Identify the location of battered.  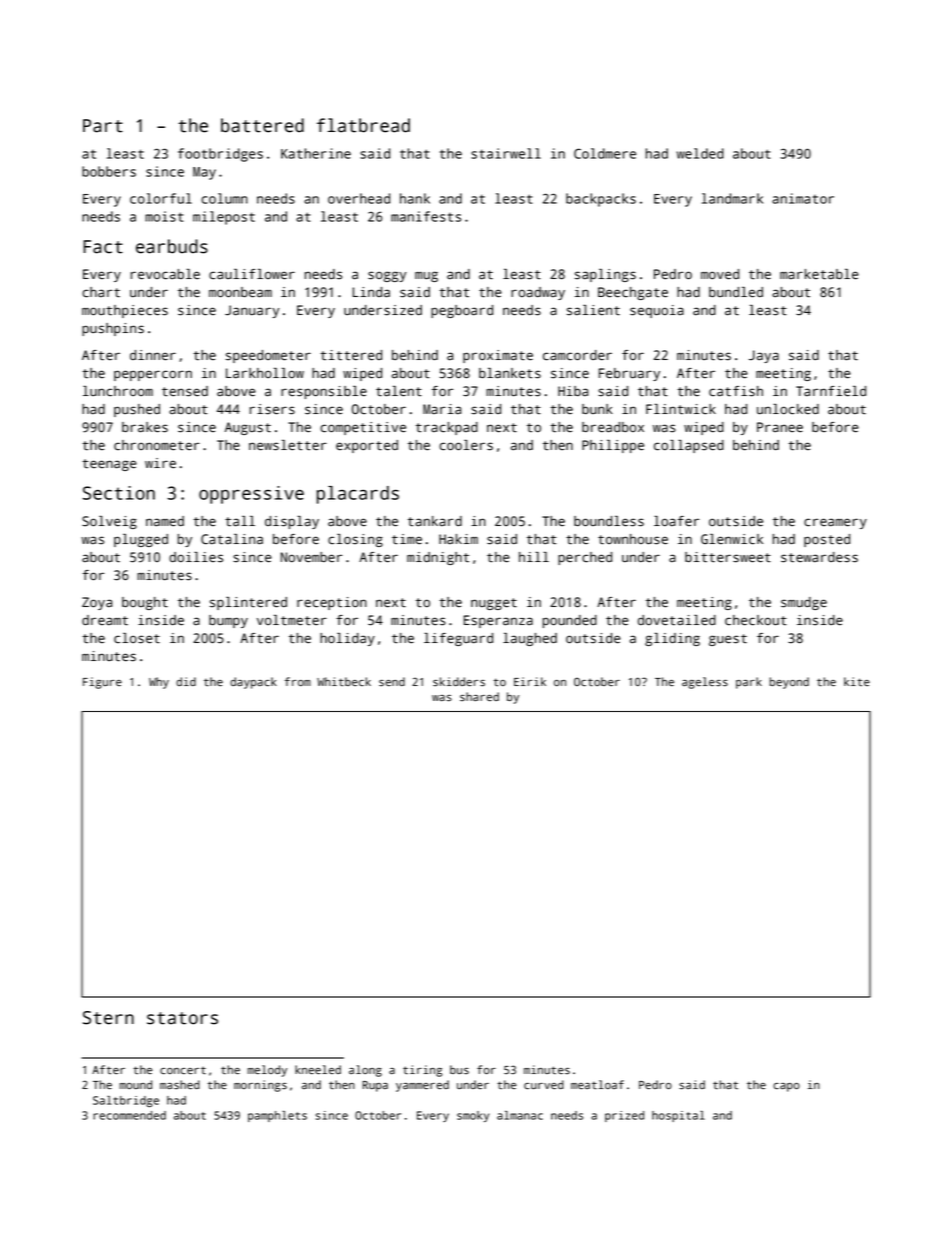
(262, 125).
